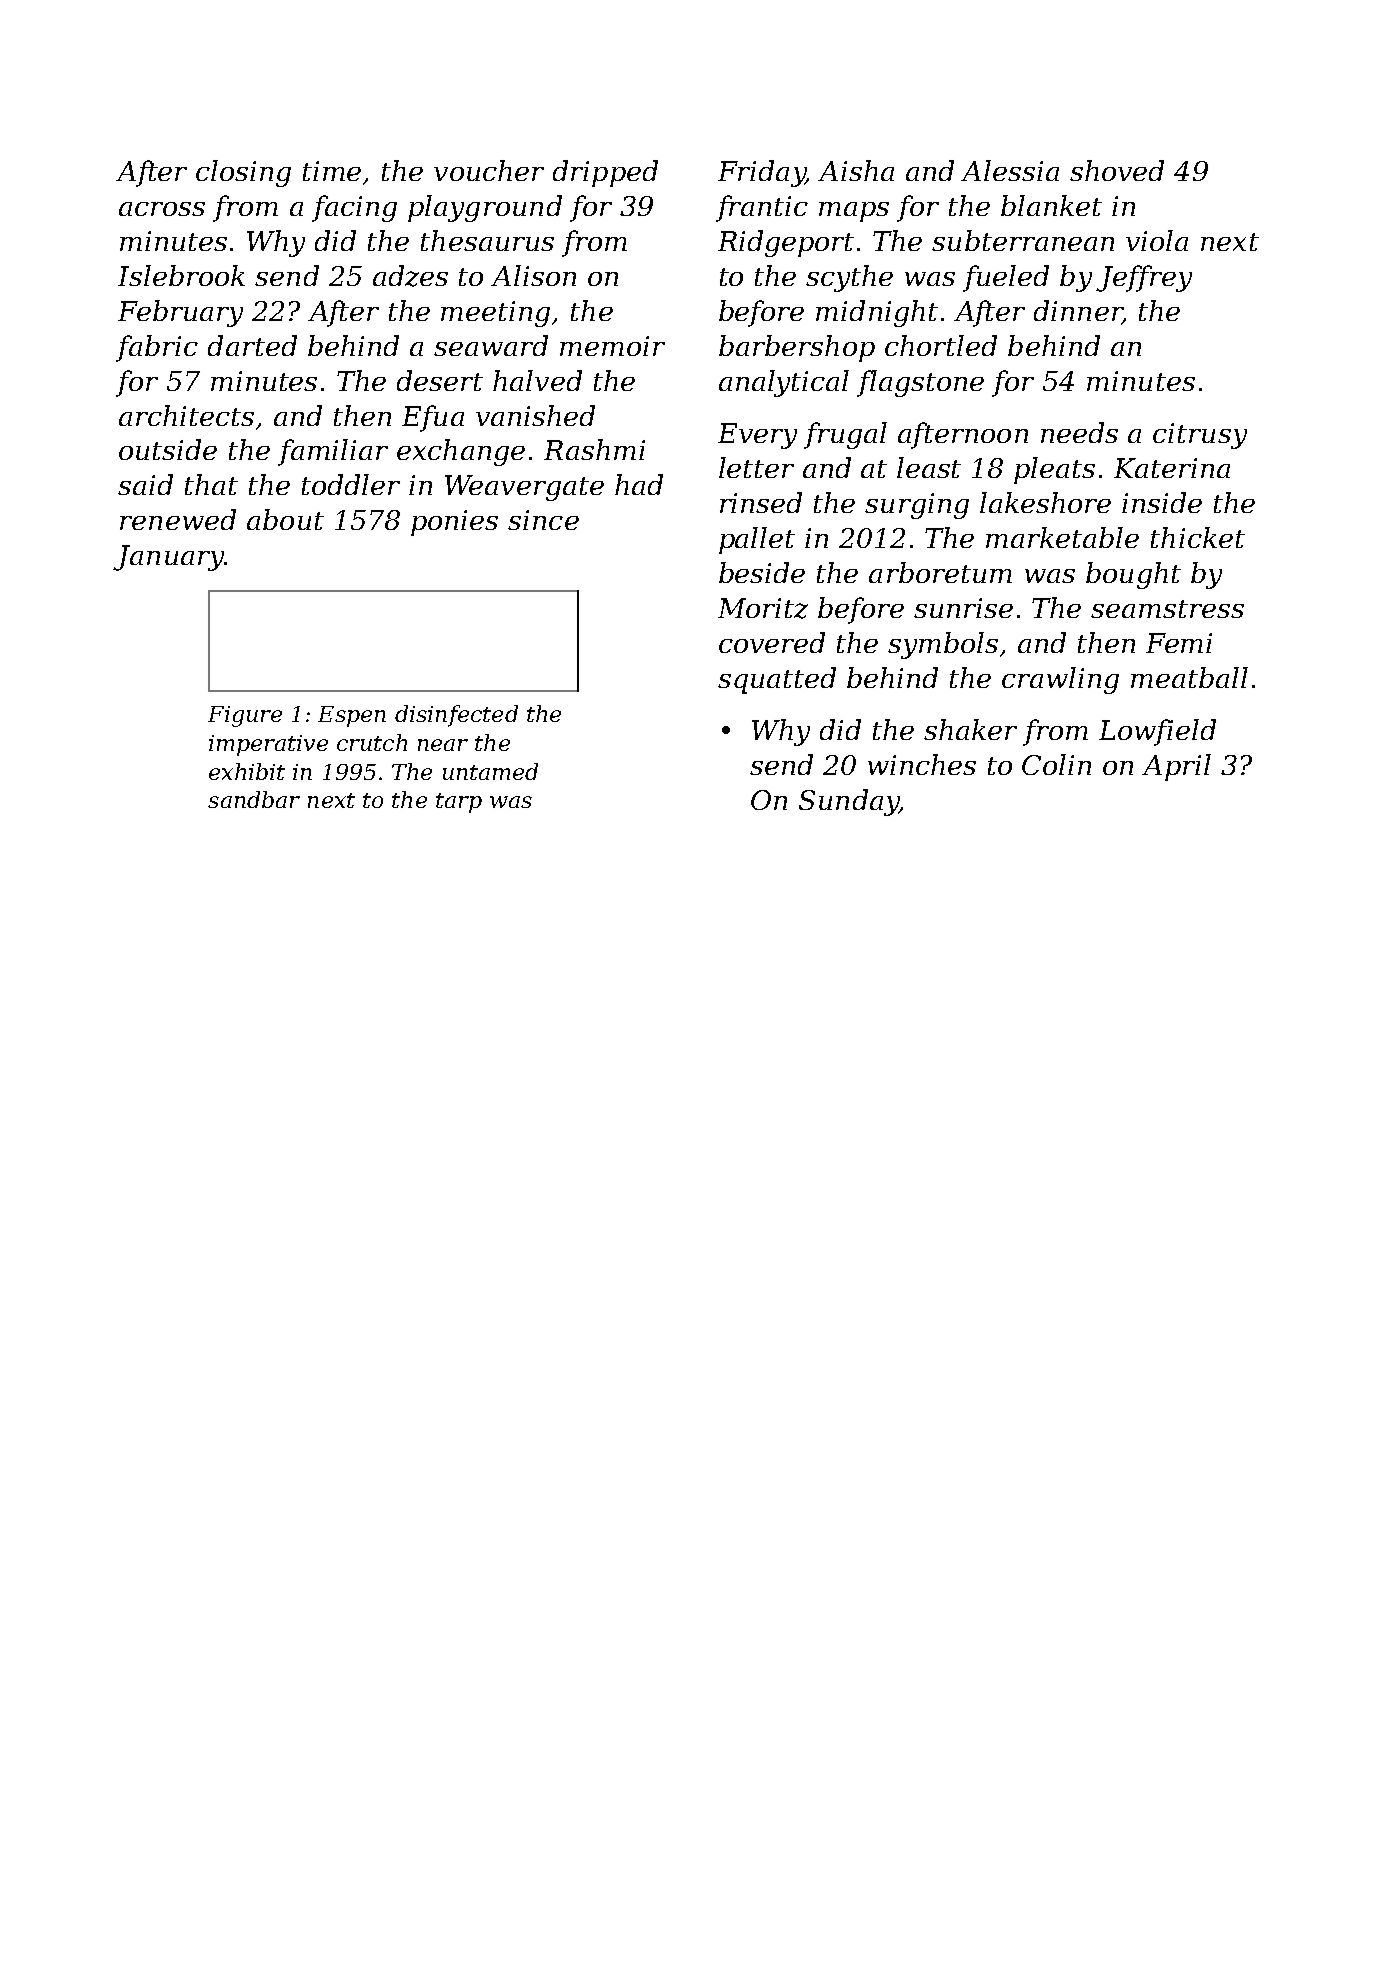 Image resolution: width=1386 pixels, height=1969 pixels. What do you see at coordinates (612, 346) in the image?
I see `memoir` at bounding box center [612, 346].
